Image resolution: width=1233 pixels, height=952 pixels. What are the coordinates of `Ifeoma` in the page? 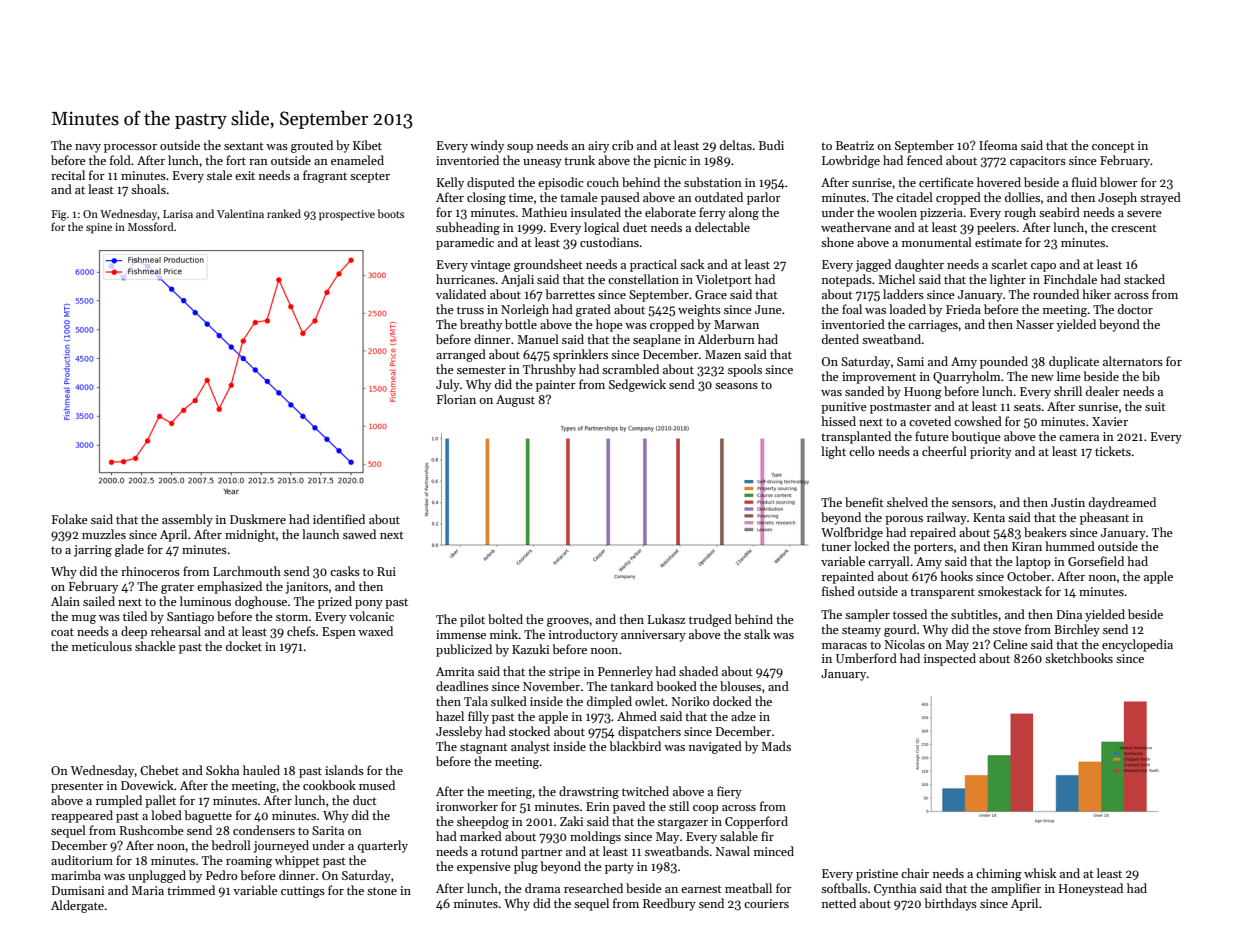 It's located at (998, 145).
